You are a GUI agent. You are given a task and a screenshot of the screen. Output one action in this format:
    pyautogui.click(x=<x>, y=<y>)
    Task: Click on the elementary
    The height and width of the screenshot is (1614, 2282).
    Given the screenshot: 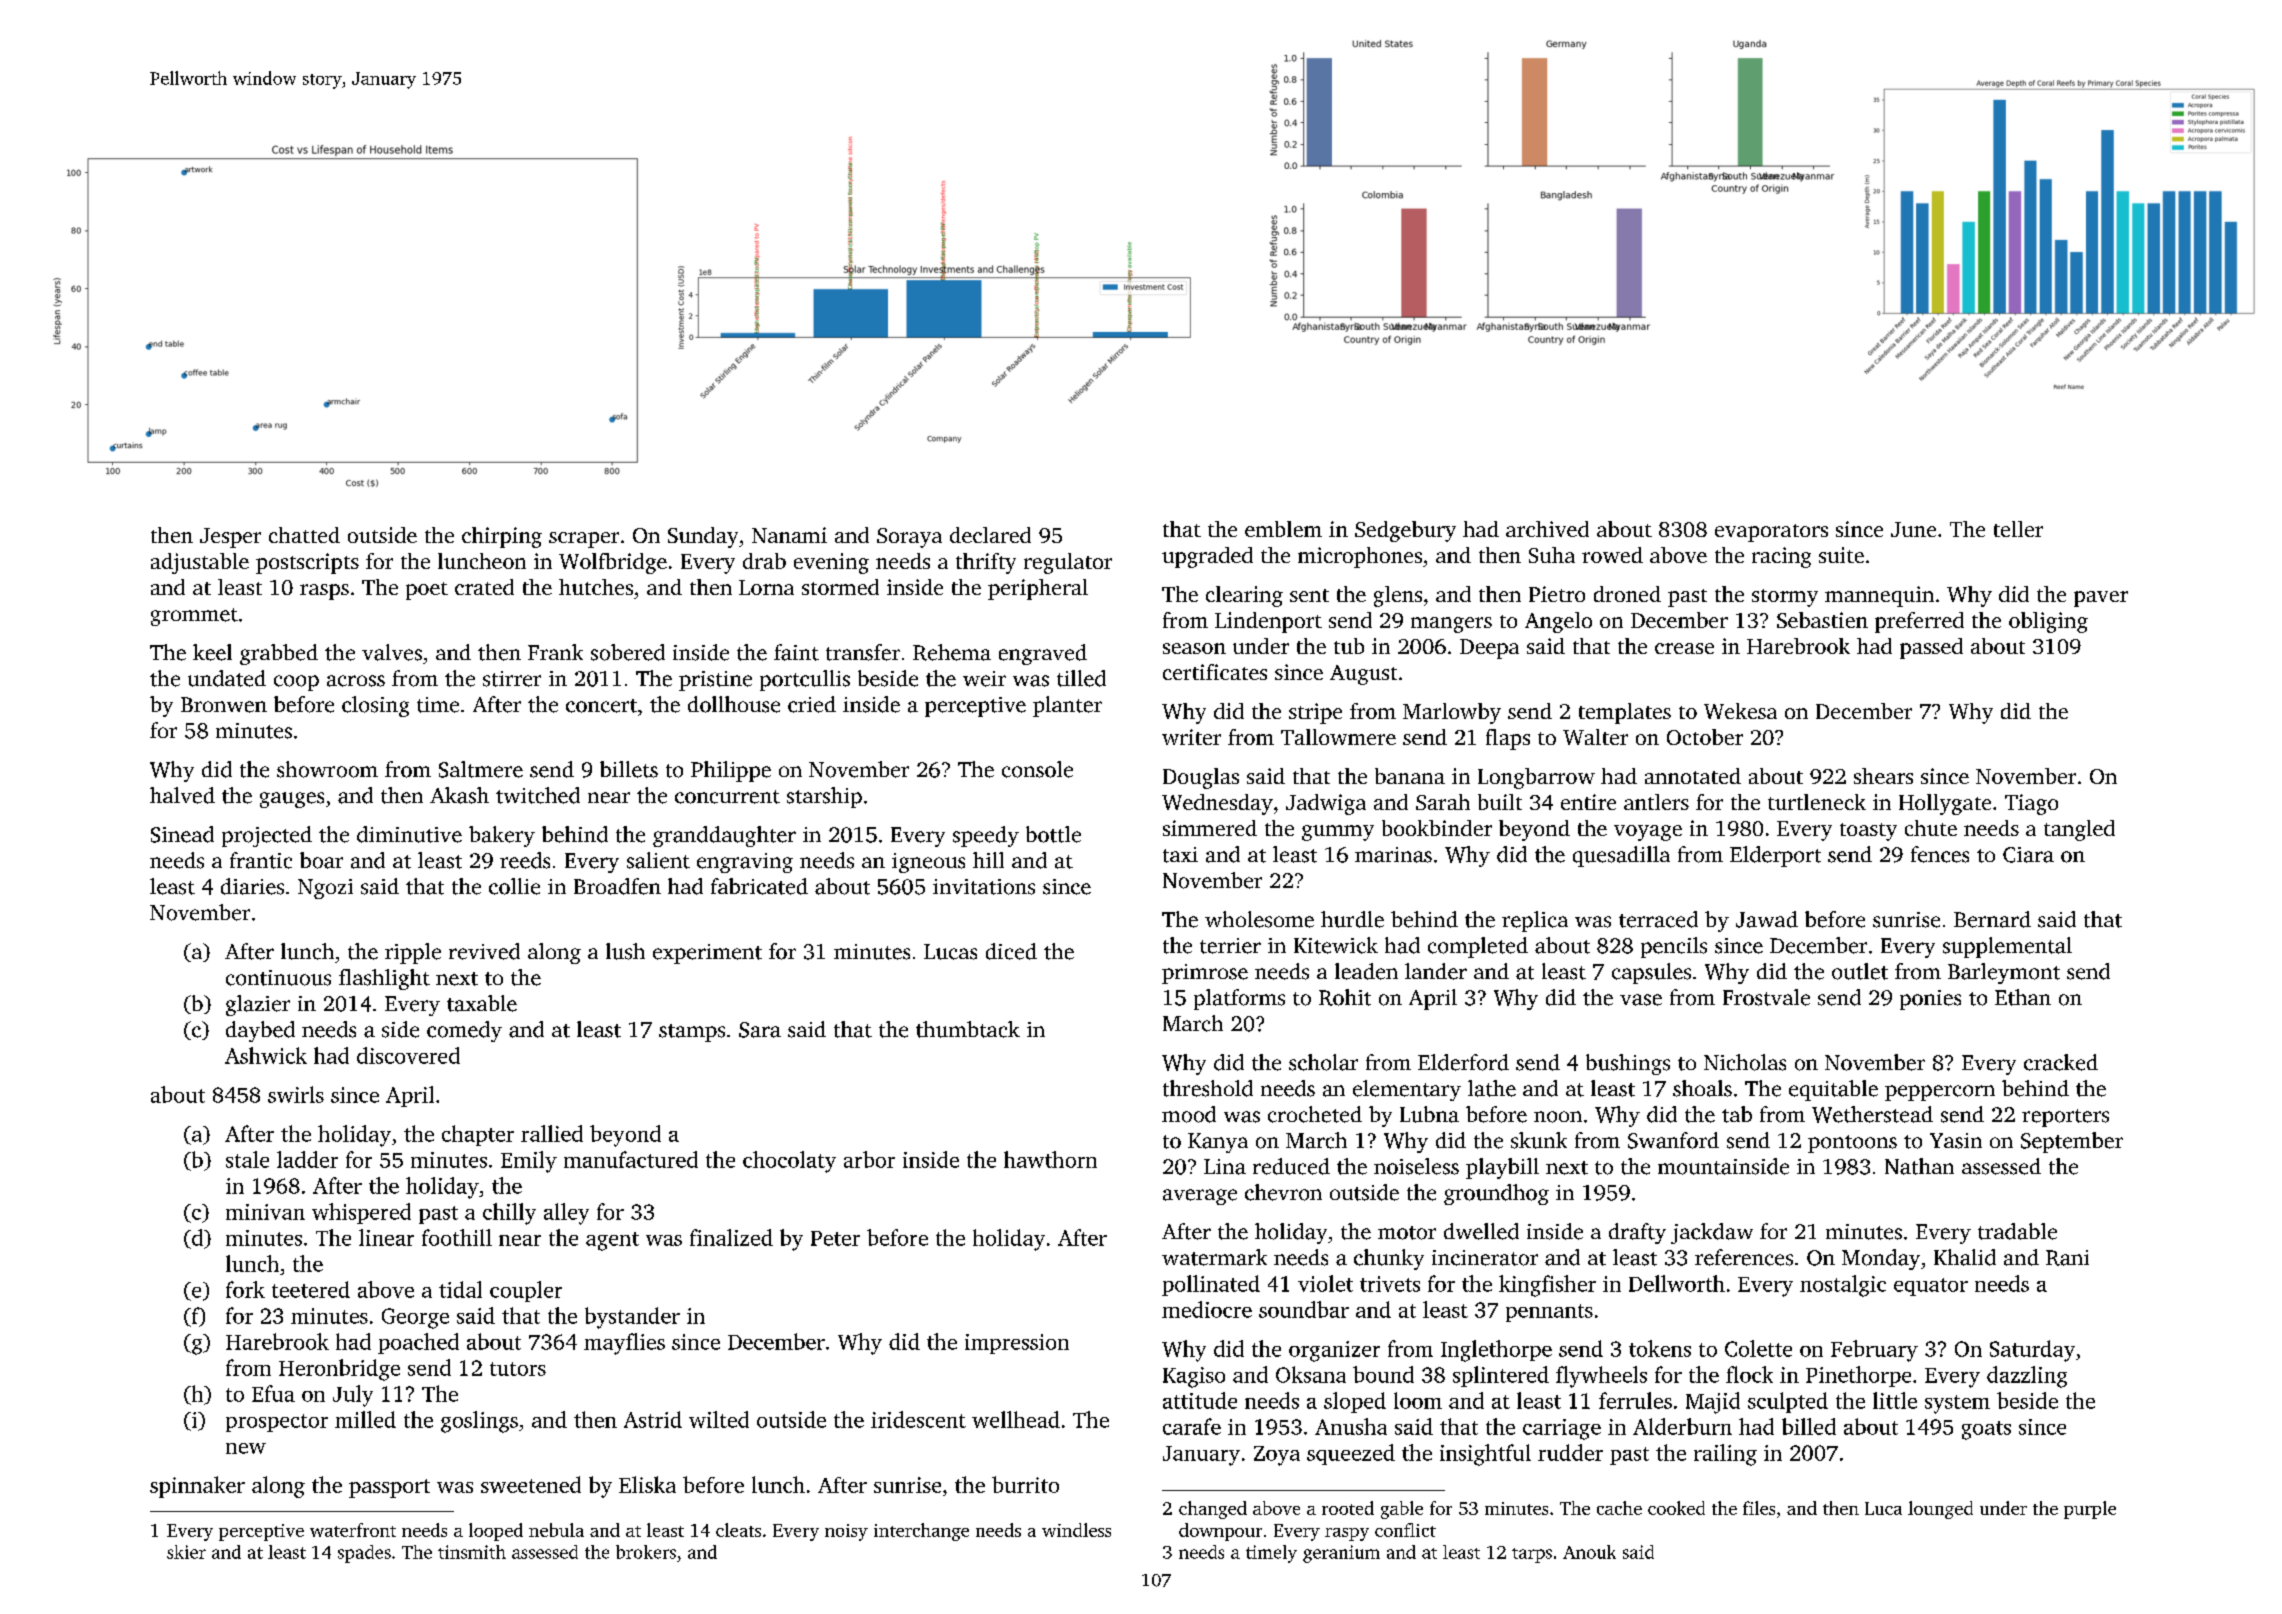 What is the action you would take?
    pyautogui.click(x=1407, y=1090)
